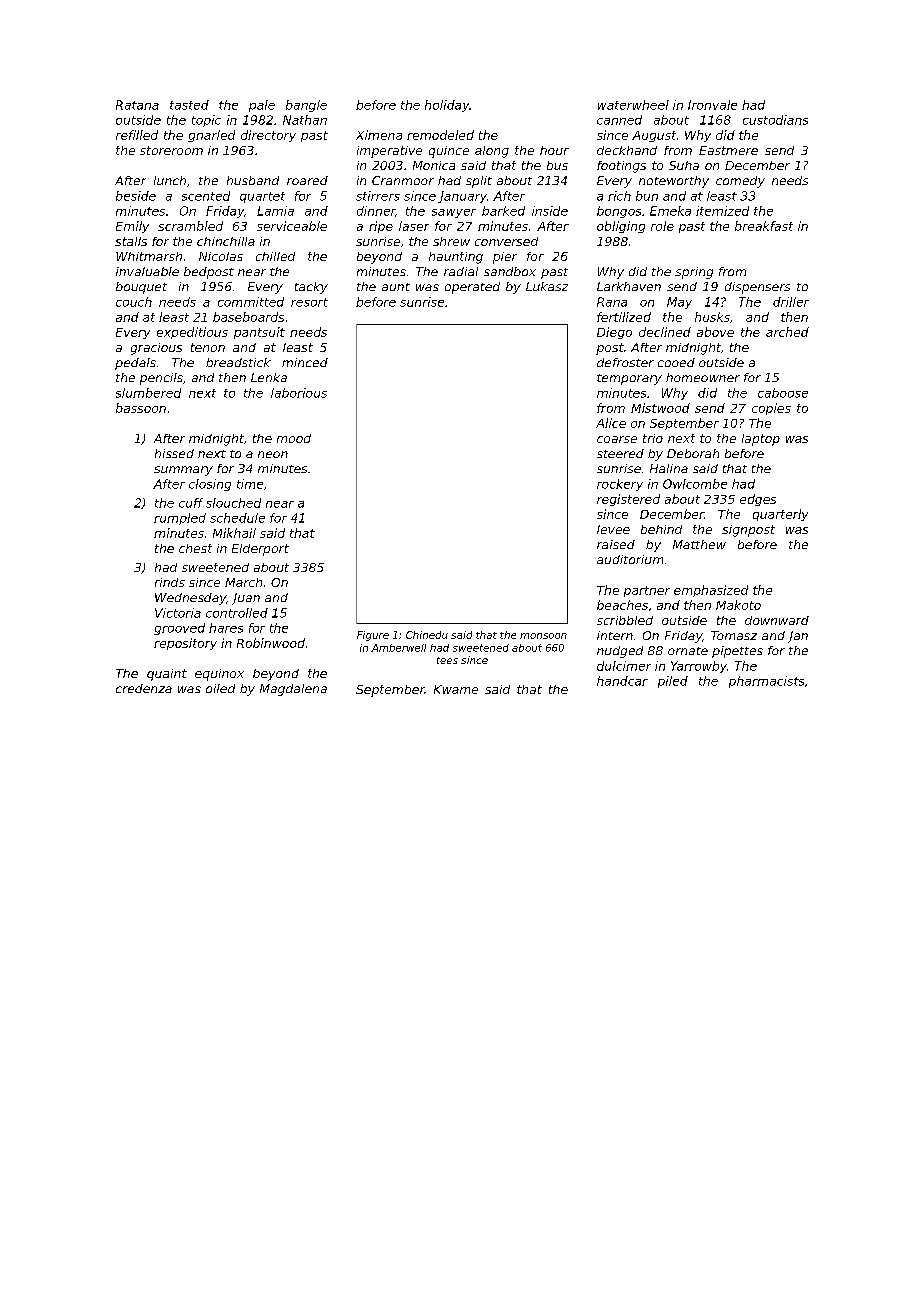 The image size is (924, 1308). What do you see at coordinates (293, 690) in the image?
I see `Magdalena` at bounding box center [293, 690].
